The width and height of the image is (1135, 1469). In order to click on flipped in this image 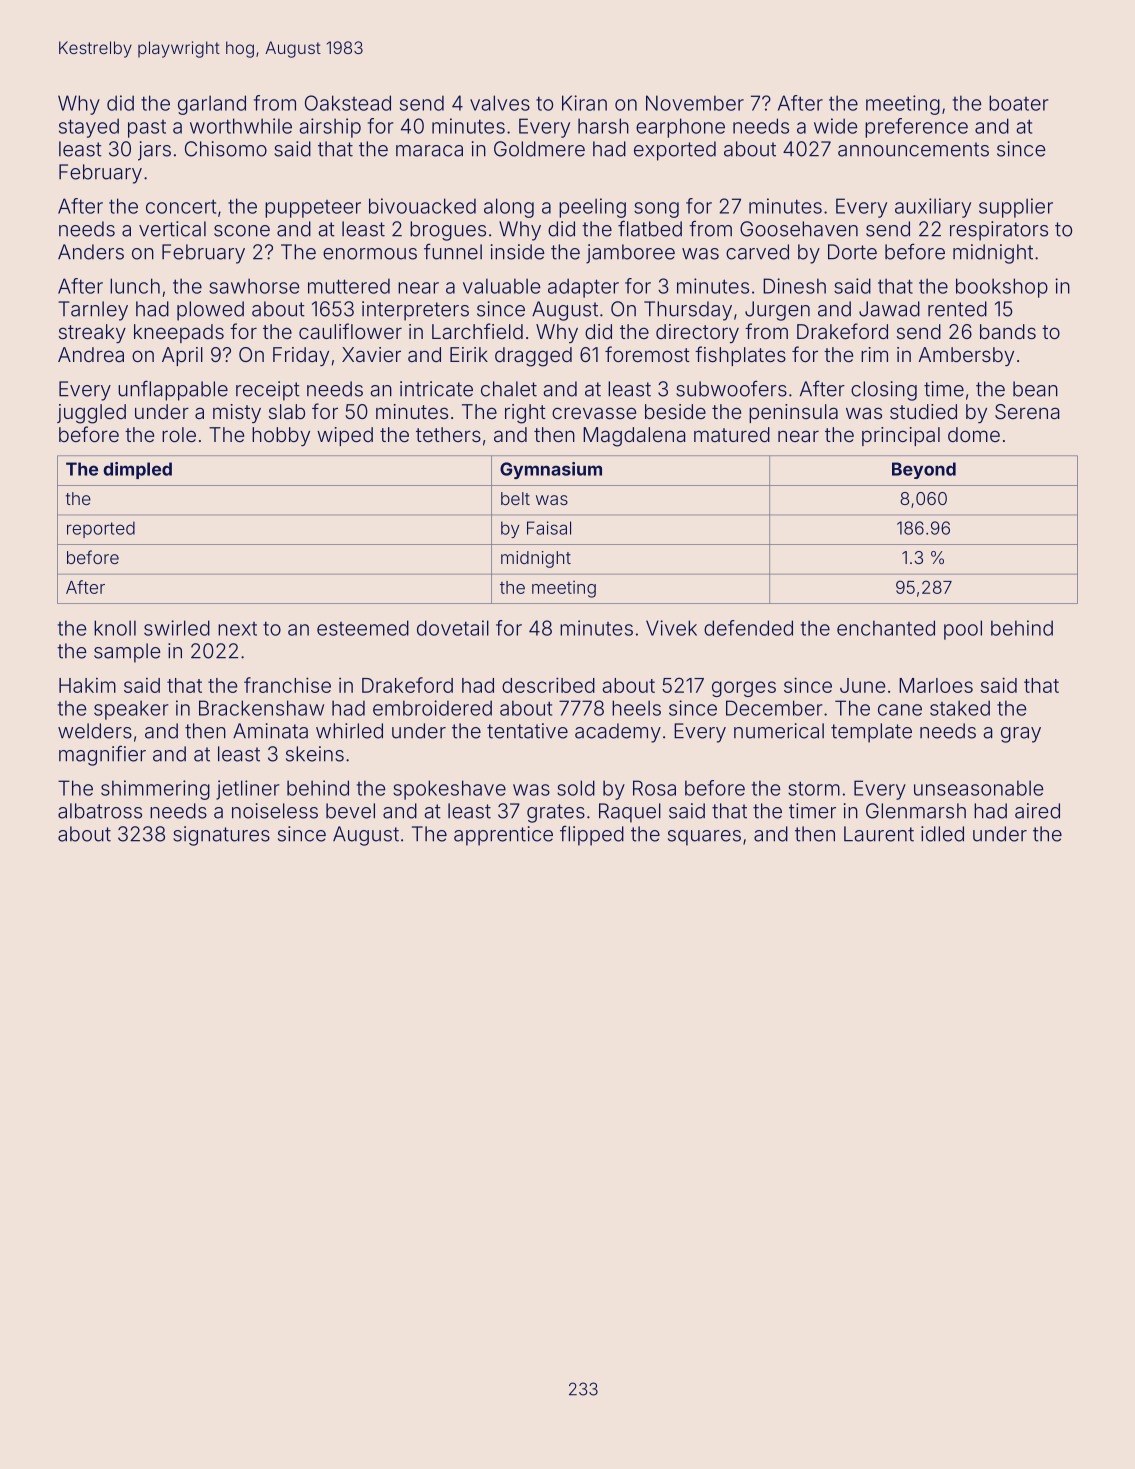, I will do `click(592, 836)`.
